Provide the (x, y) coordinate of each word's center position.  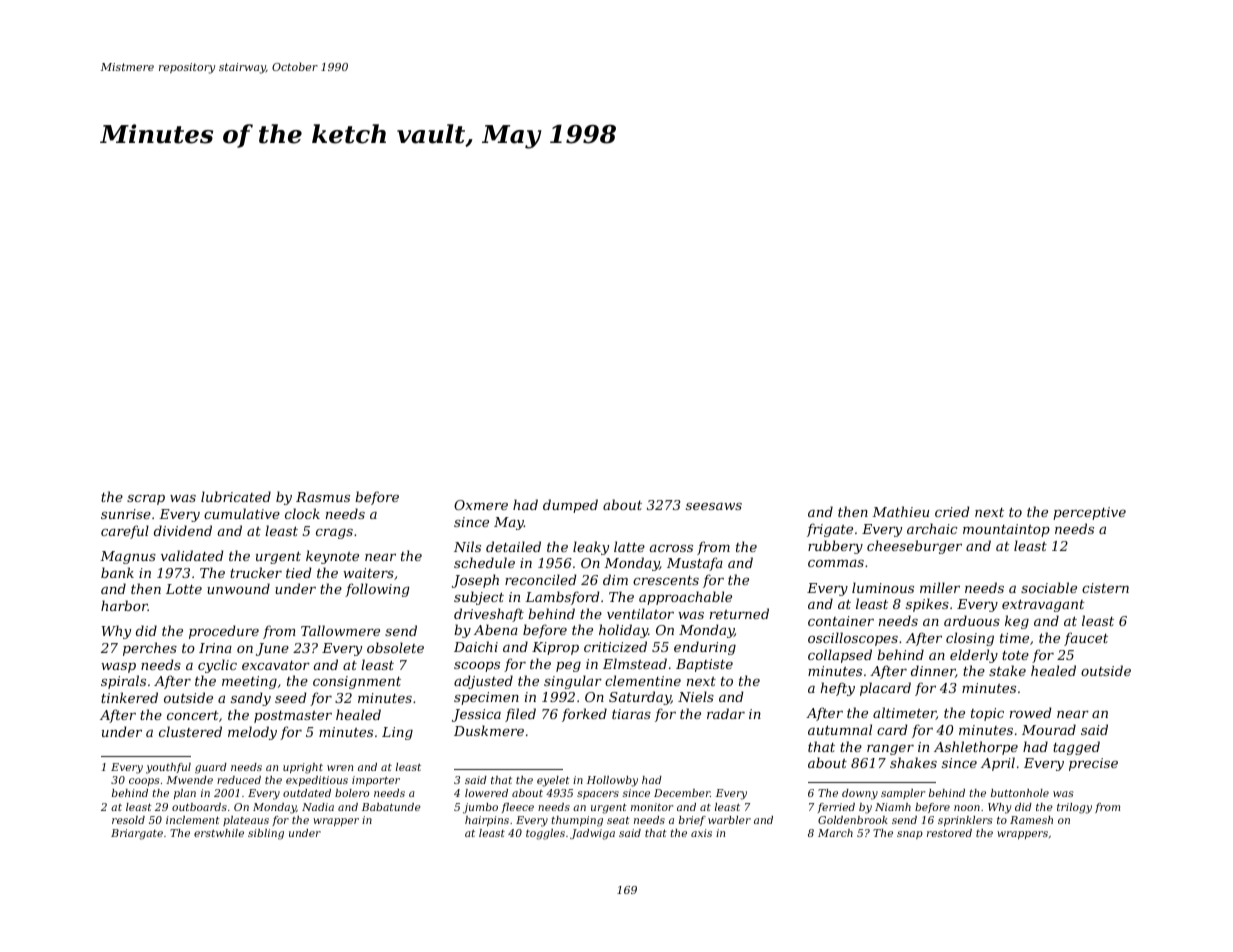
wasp (118, 668)
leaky (591, 548)
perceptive (1089, 513)
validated (192, 555)
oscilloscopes (853, 639)
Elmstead (635, 663)
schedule (484, 562)
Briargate (137, 834)
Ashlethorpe (976, 748)
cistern (1105, 588)
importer (376, 781)
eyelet (553, 781)
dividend (183, 530)
